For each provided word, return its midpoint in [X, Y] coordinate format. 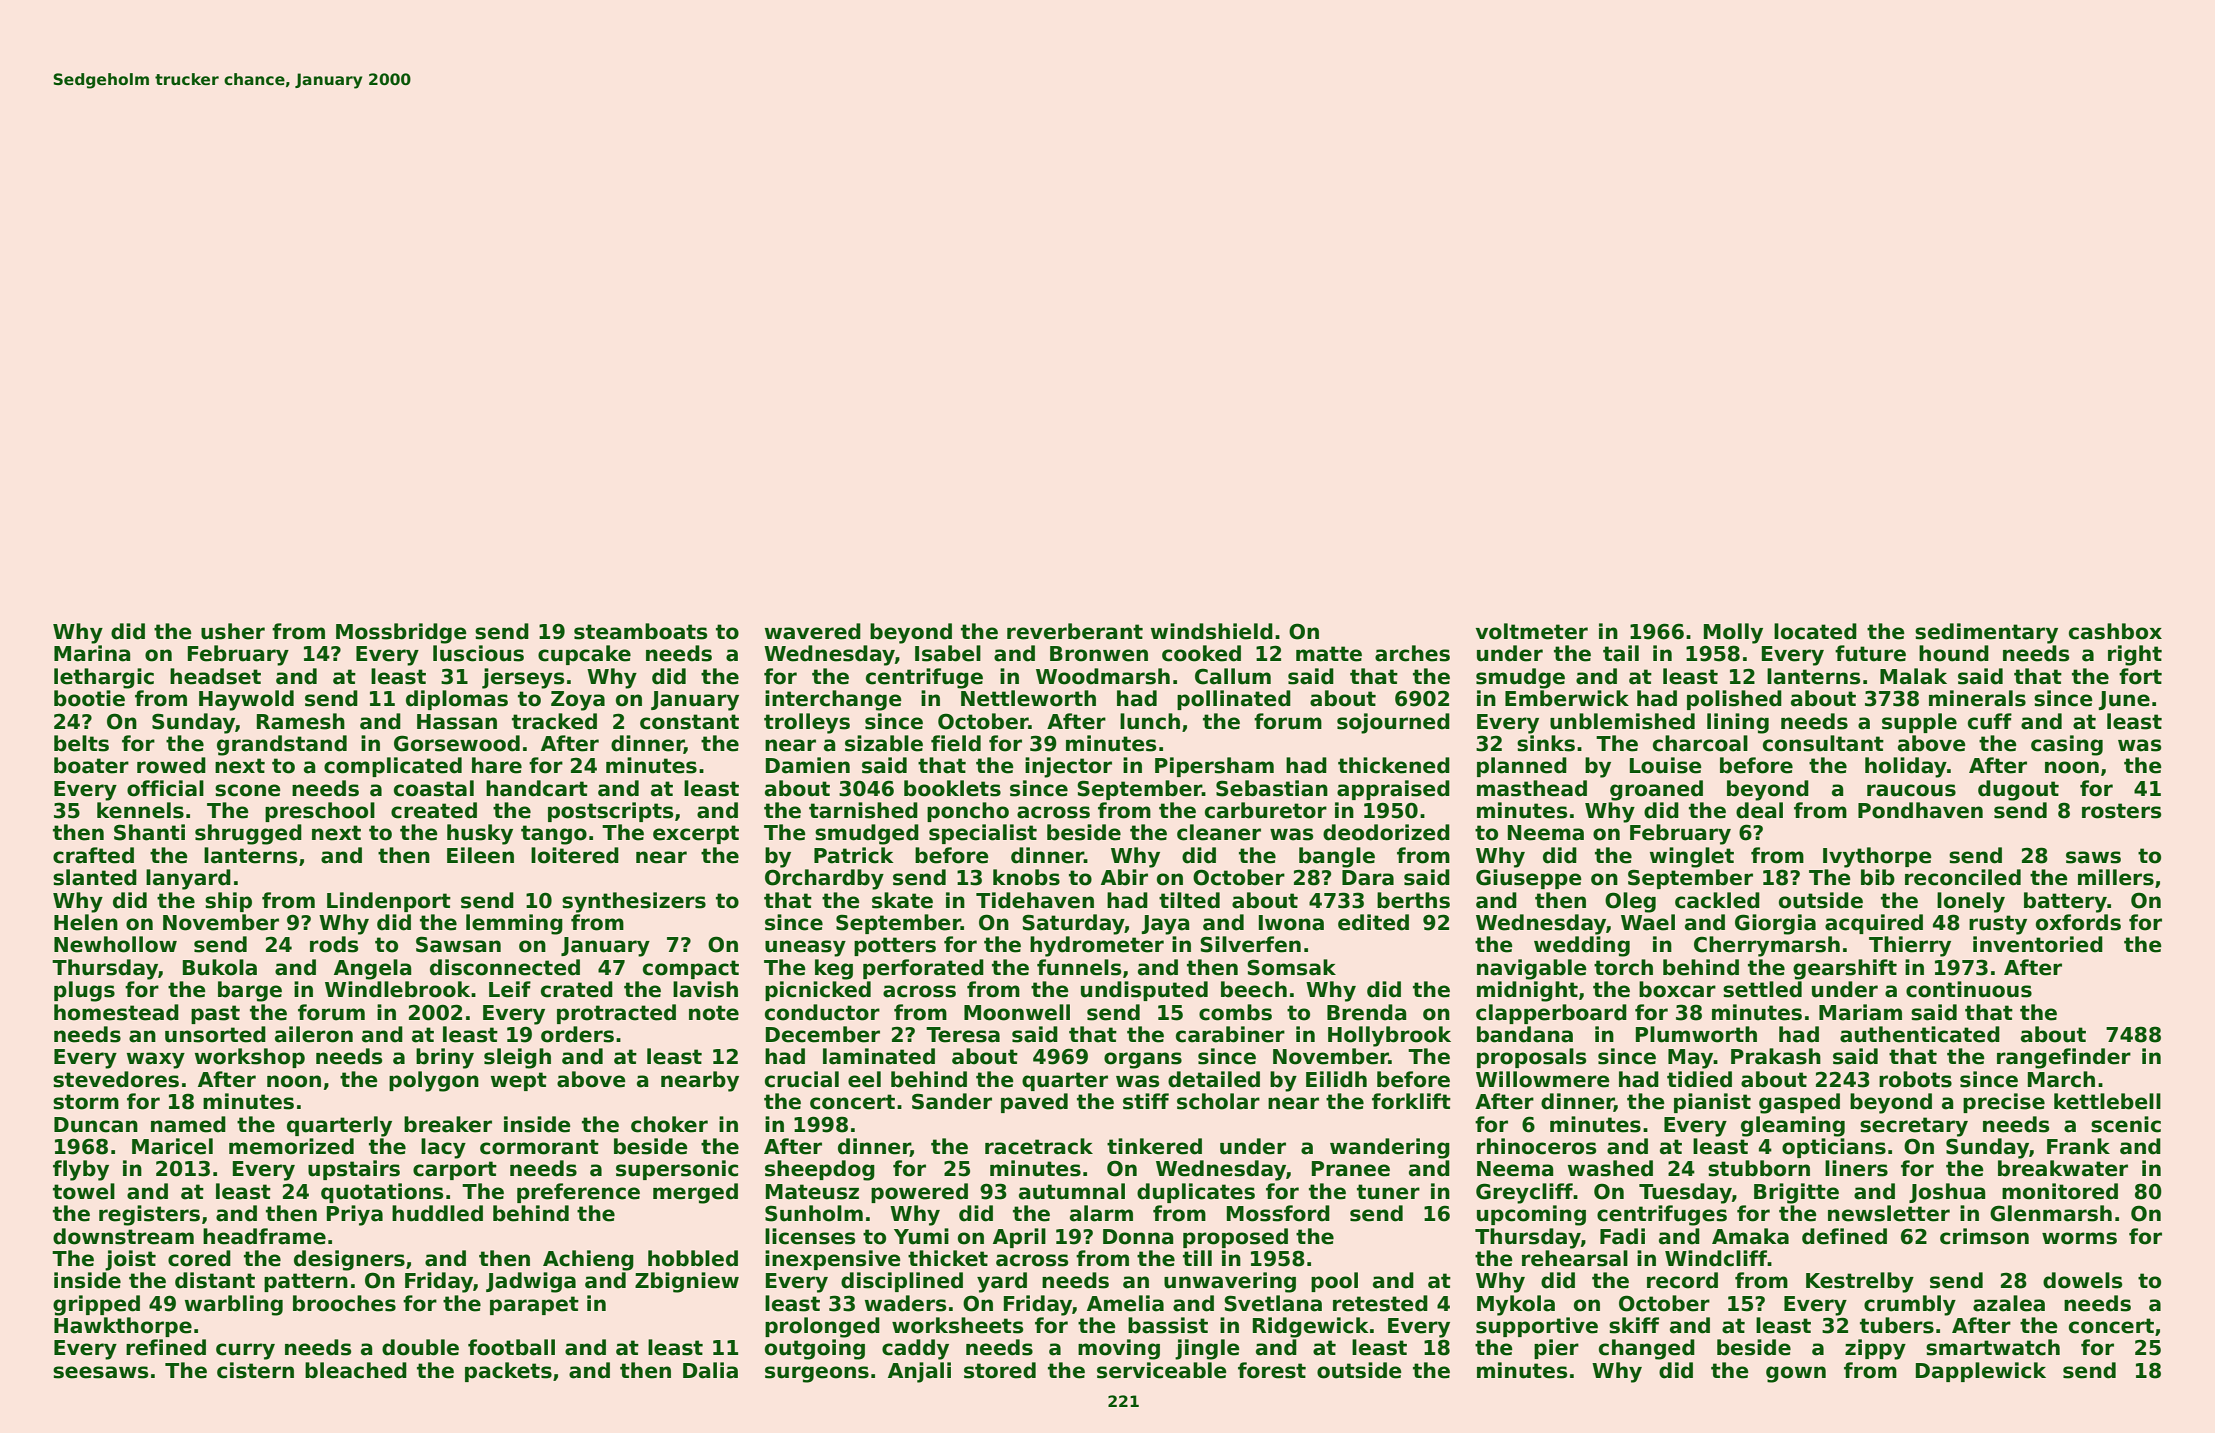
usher [233, 631]
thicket [948, 1258]
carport [455, 1170]
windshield [1212, 631]
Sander [952, 1101]
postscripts [610, 812]
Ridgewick [1311, 1327]
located [1815, 631]
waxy [156, 1060]
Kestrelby [1860, 1282]
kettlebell [2107, 1101]
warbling [234, 1305]
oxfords [2078, 922]
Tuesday [1685, 1193]
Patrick [854, 855]
